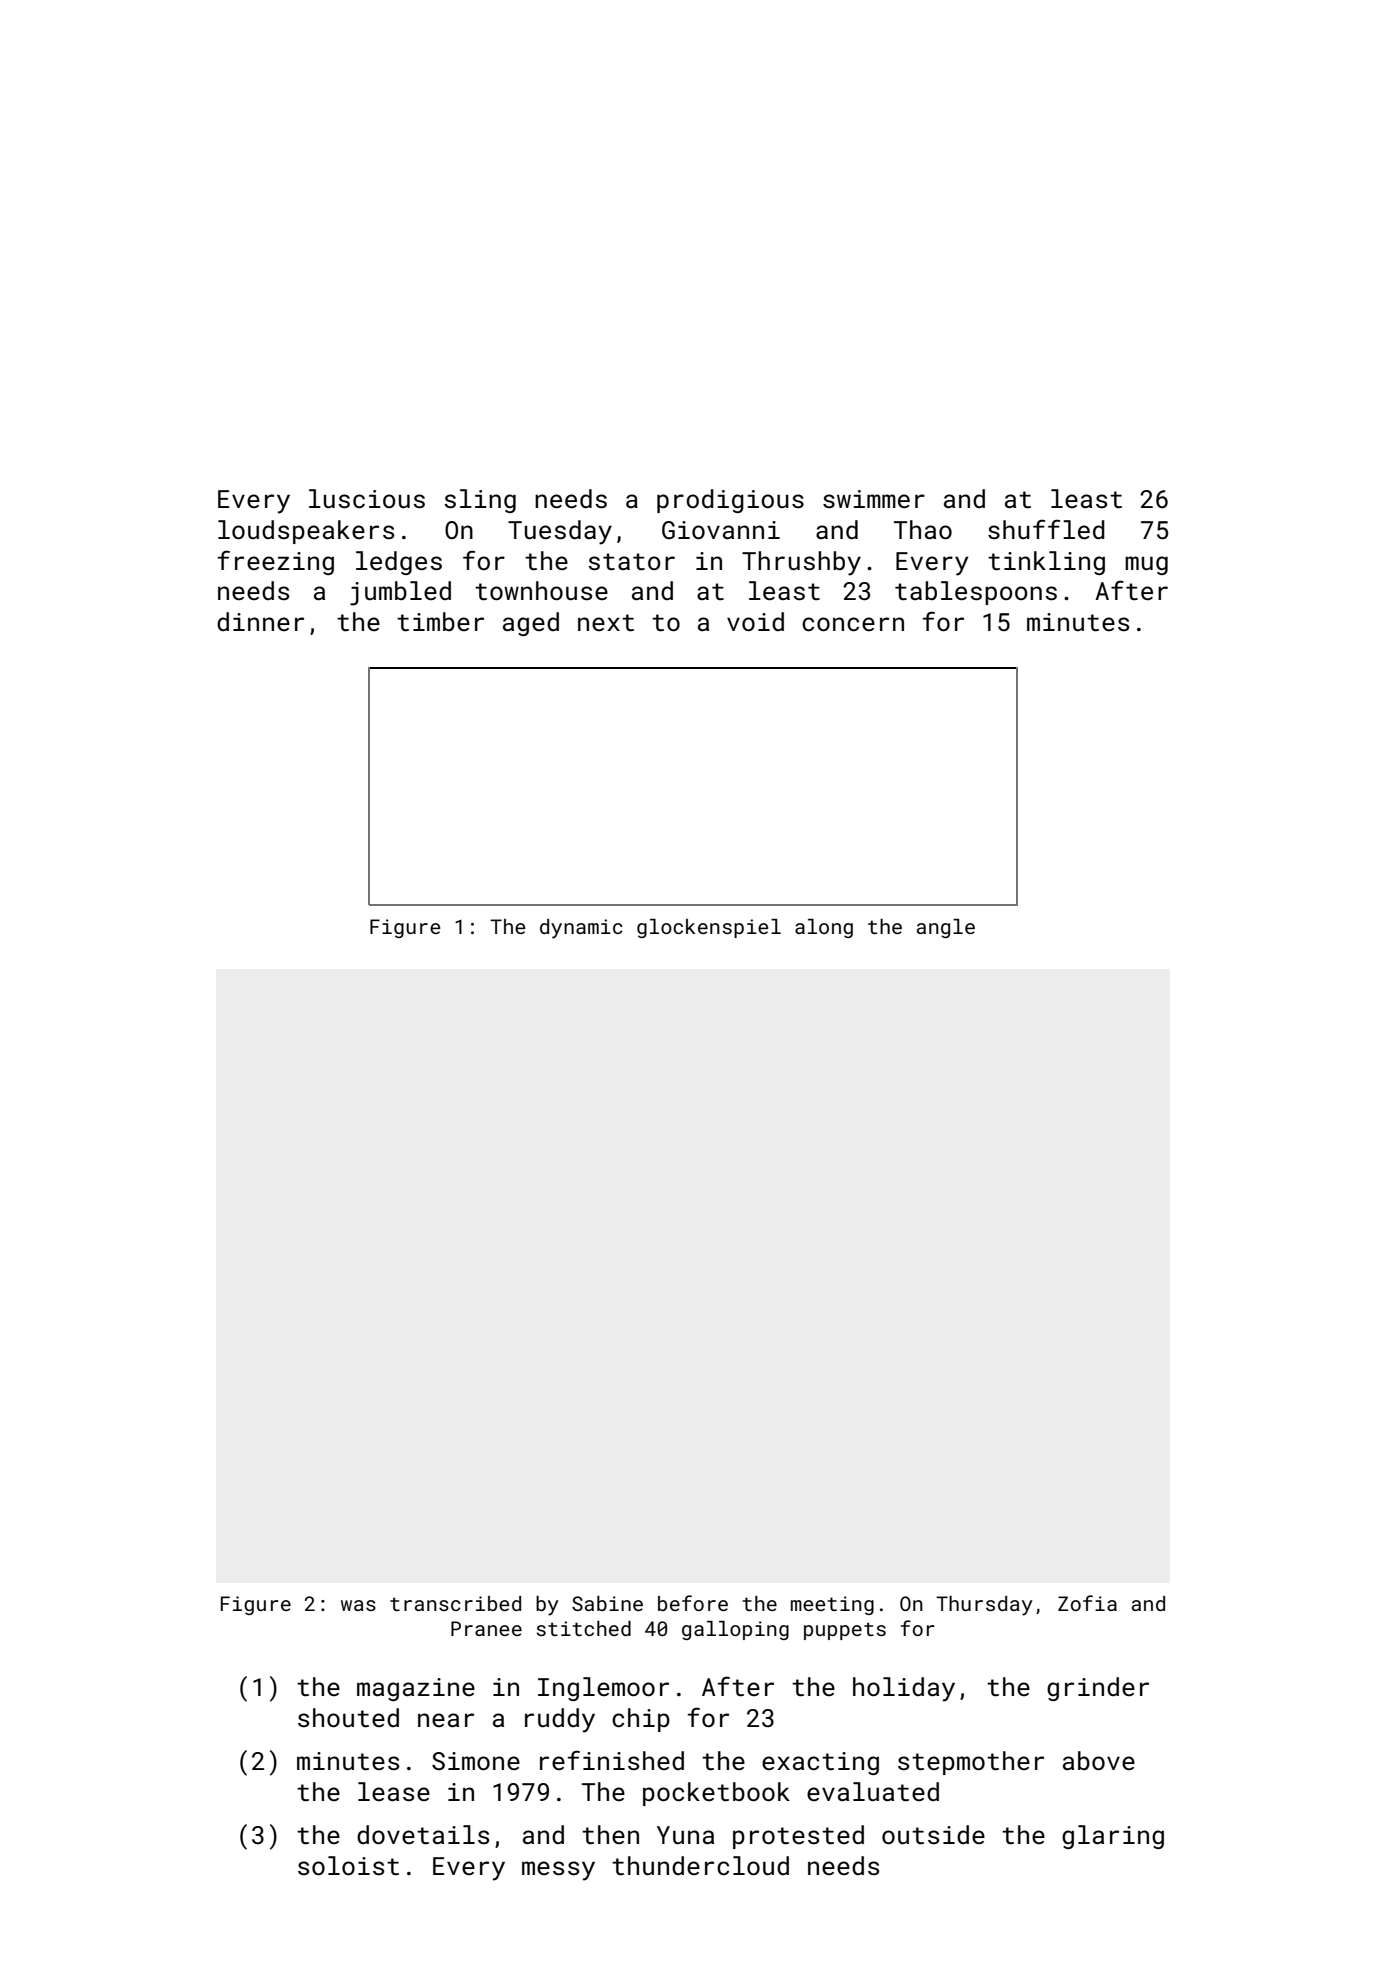  What do you see at coordinates (709, 928) in the screenshot?
I see `glockenspiel` at bounding box center [709, 928].
